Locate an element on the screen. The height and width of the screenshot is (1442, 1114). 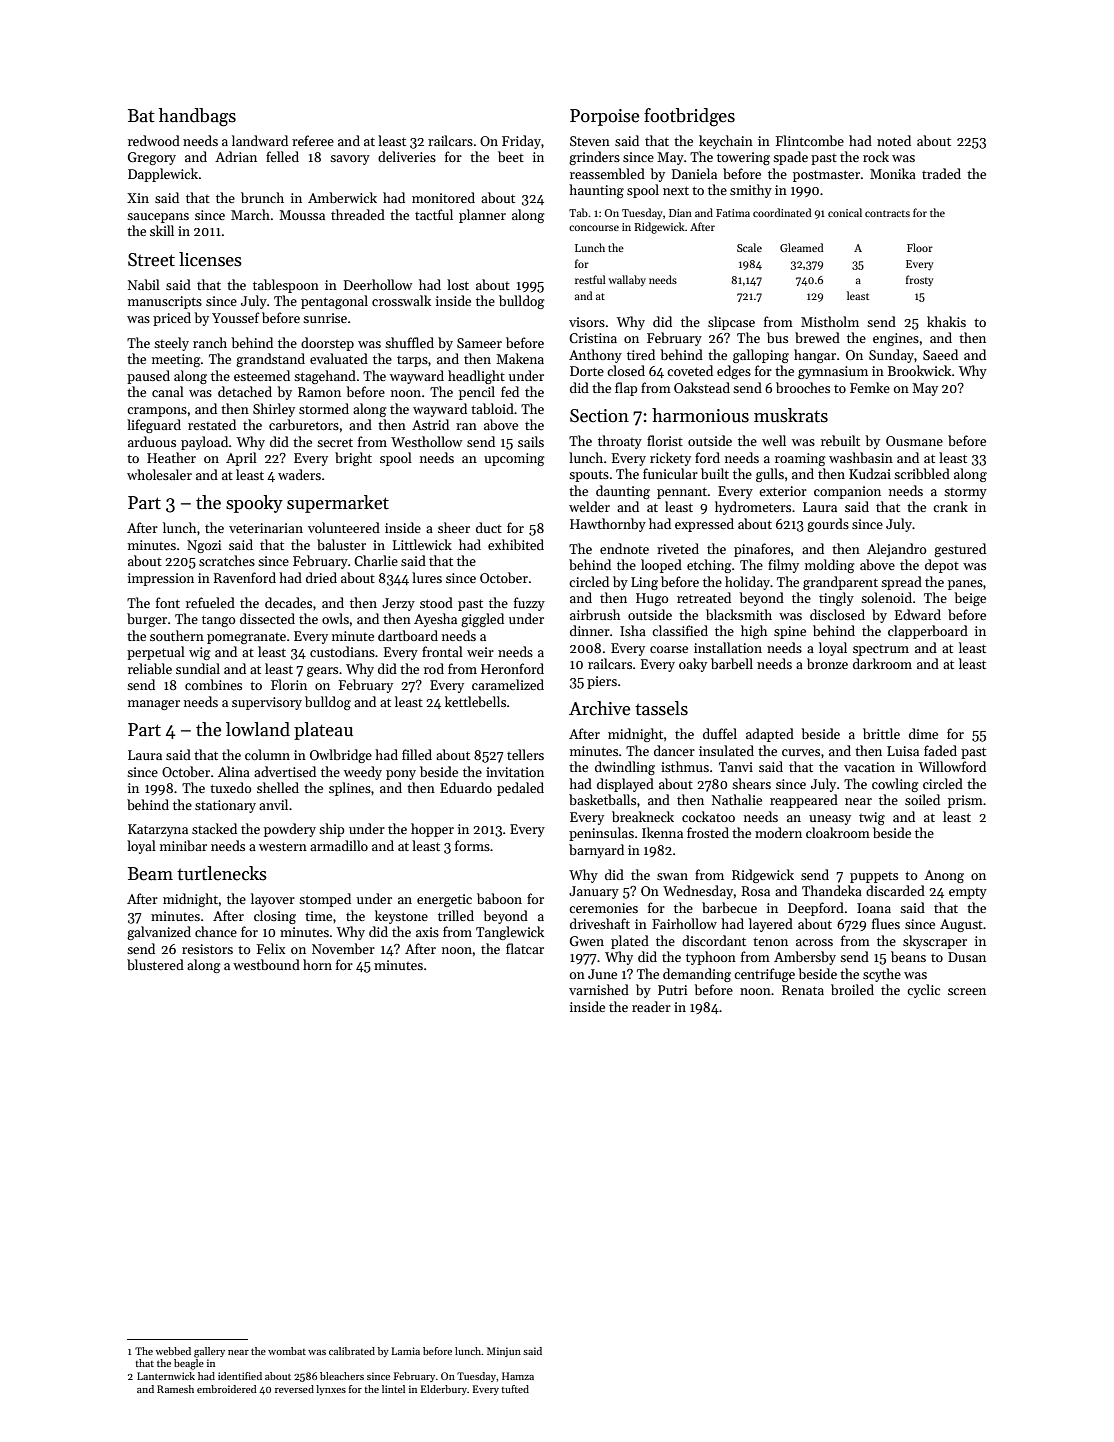
tufted is located at coordinates (515, 1389).
